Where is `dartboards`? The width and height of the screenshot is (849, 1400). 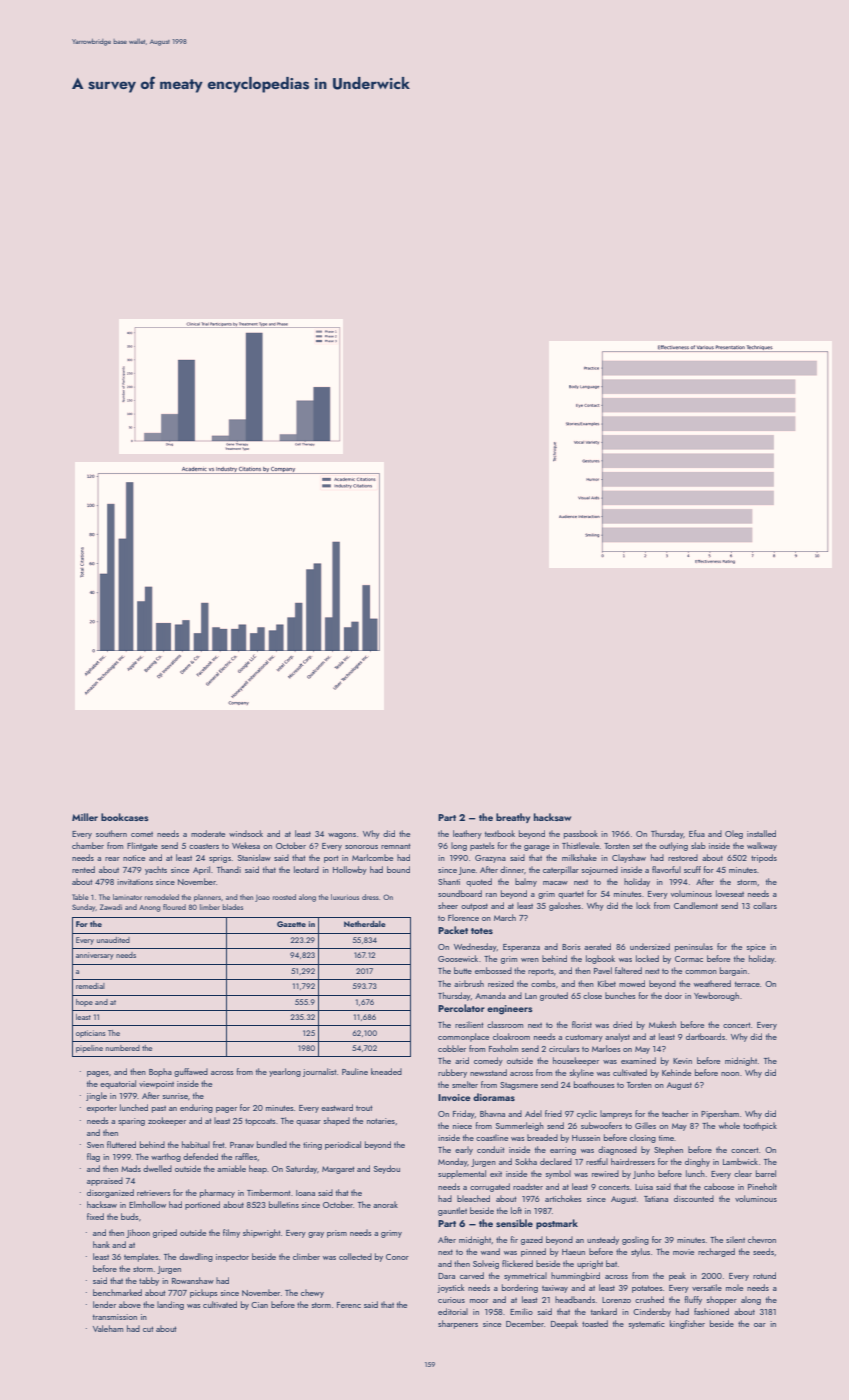
dartboards is located at coordinates (705, 1036).
